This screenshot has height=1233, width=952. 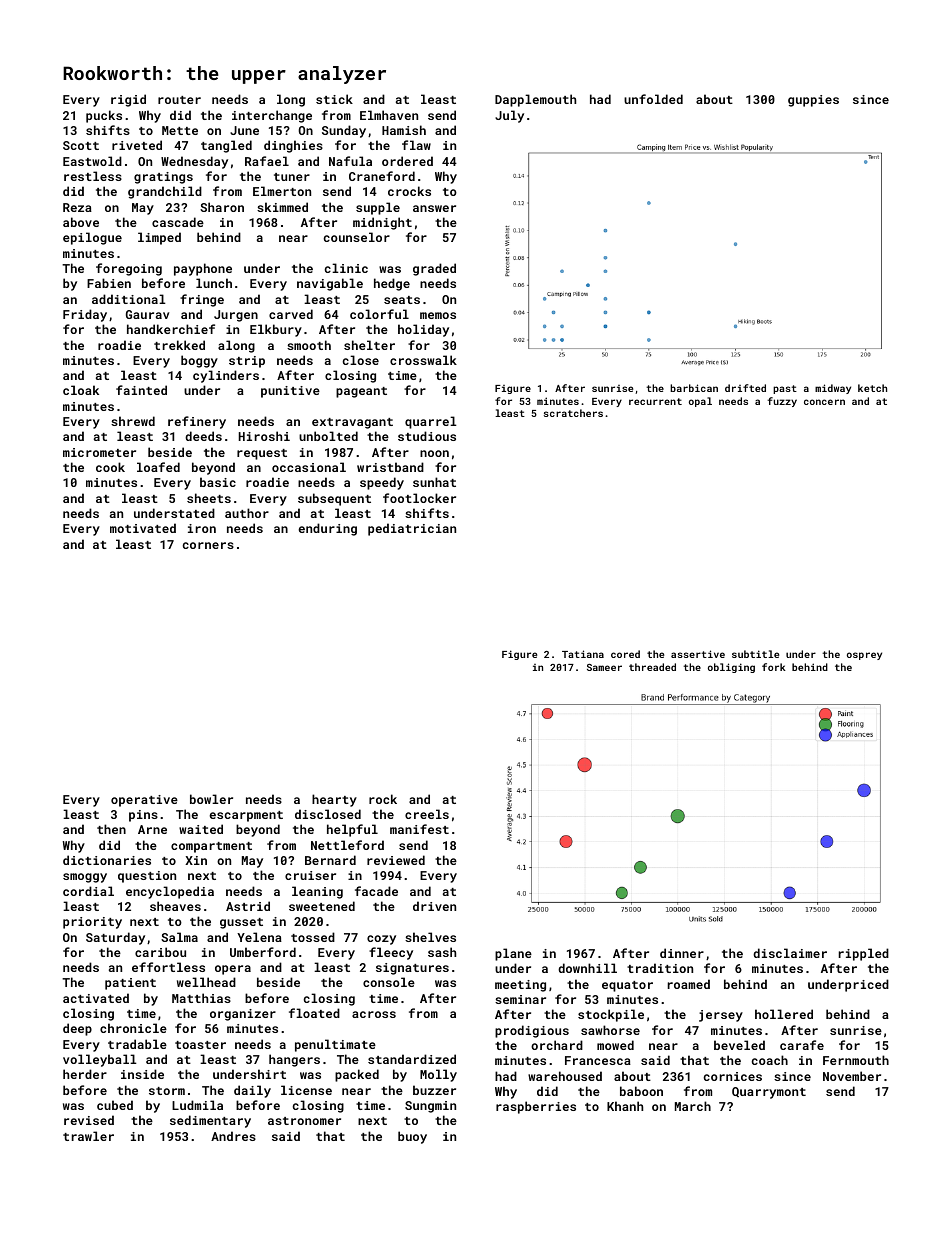 What do you see at coordinates (694, 388) in the screenshot?
I see `barbican` at bounding box center [694, 388].
